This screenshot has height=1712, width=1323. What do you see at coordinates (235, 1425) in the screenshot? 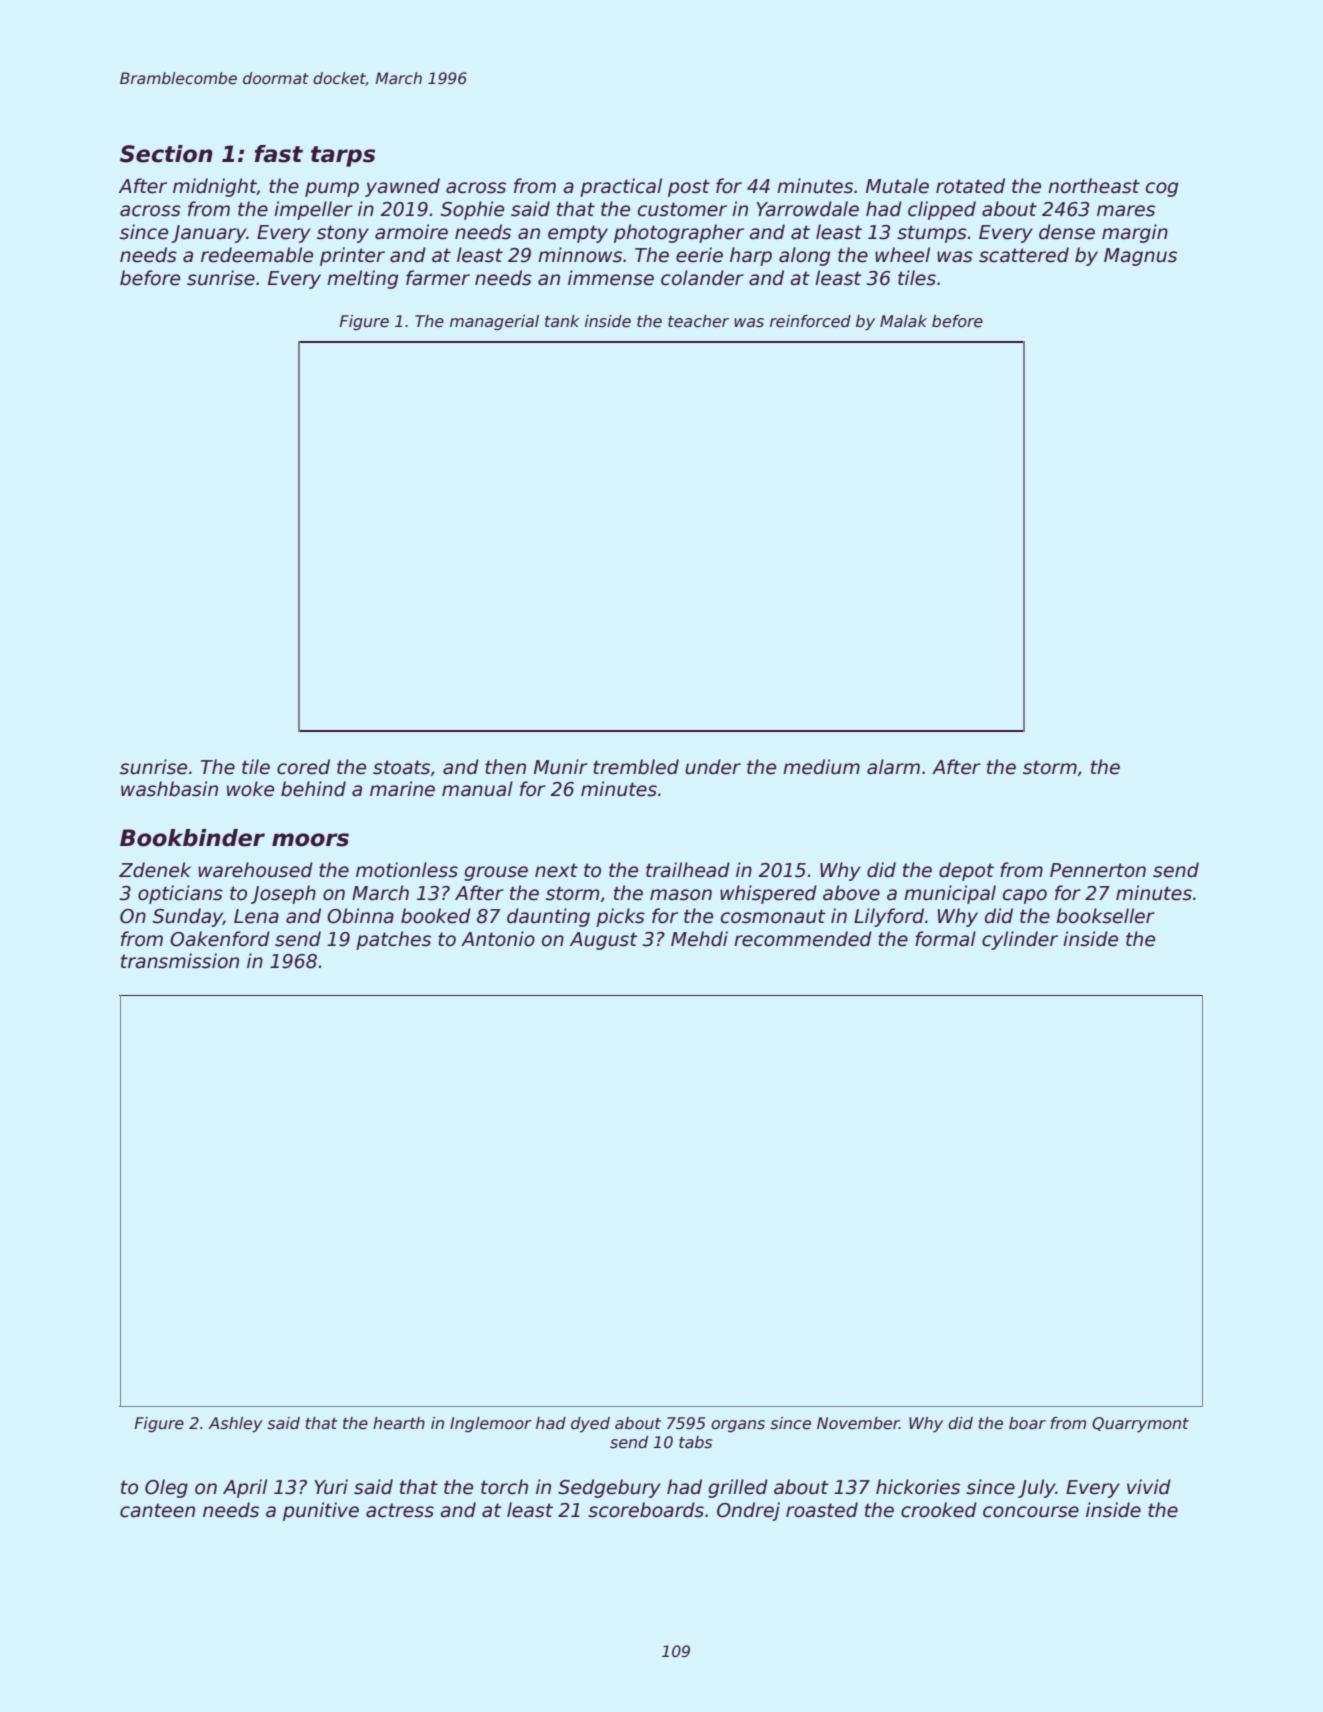
I see `Ashley` at bounding box center [235, 1425].
